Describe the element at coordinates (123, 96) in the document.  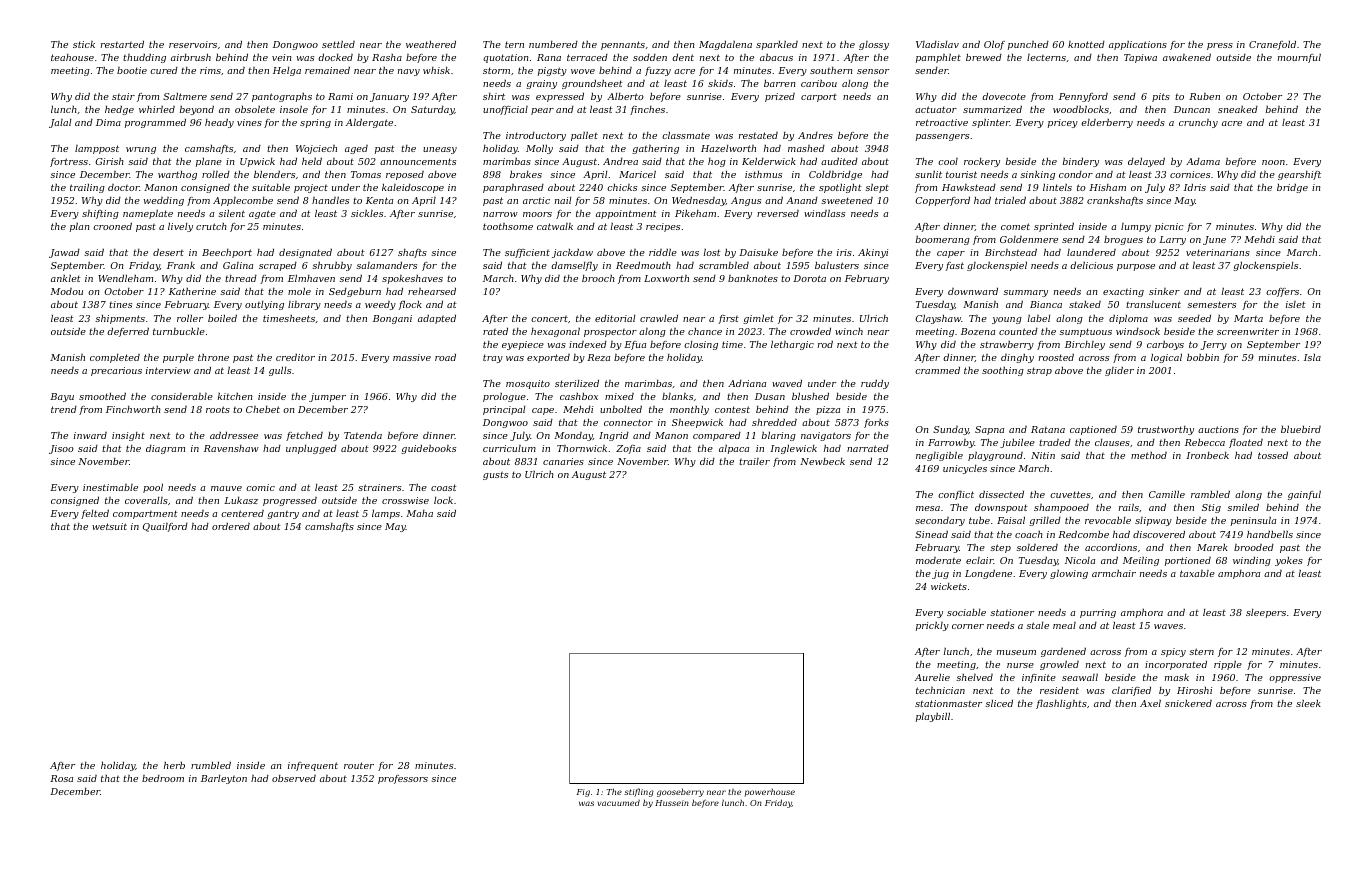
I see `stair` at that location.
